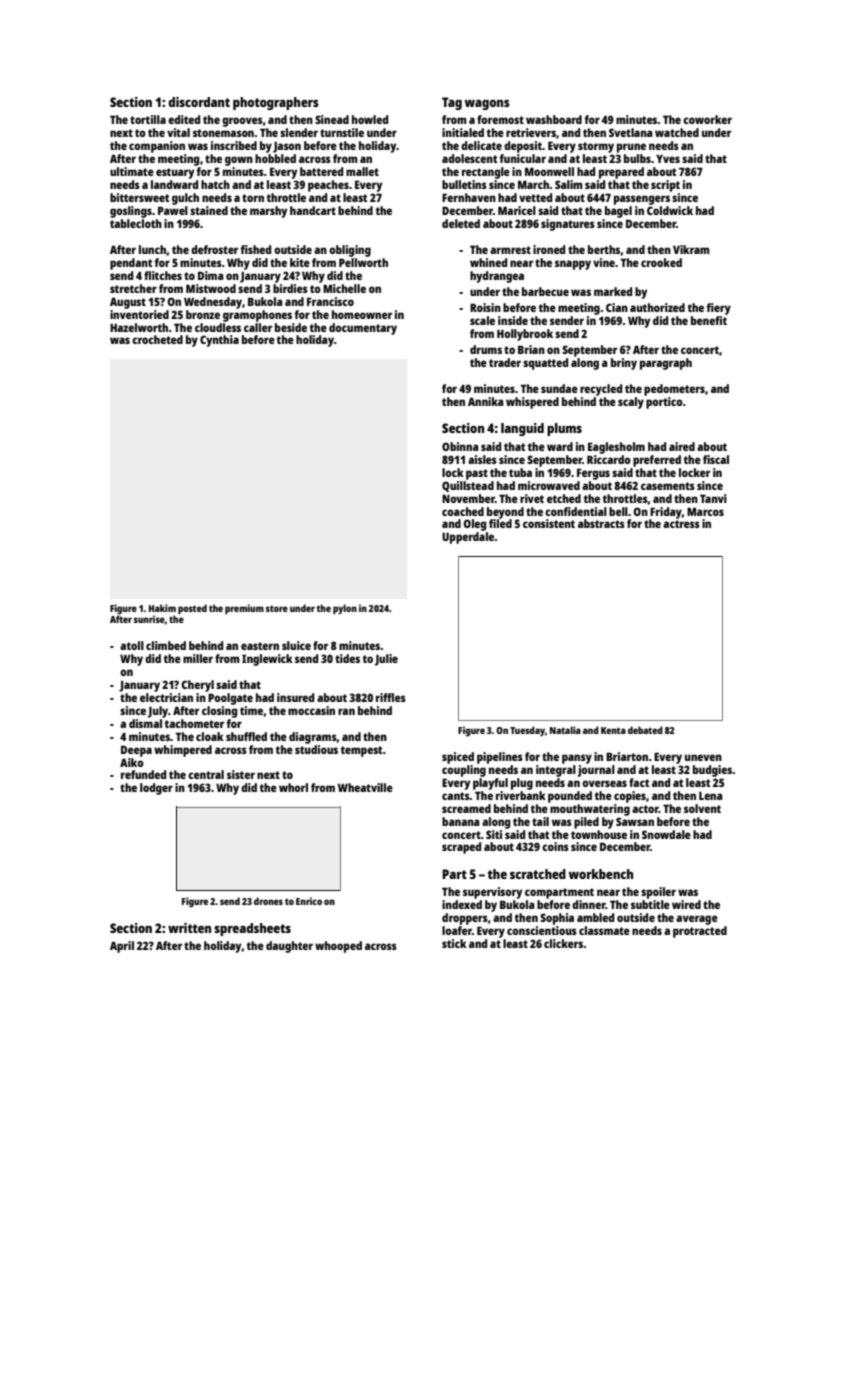 Image resolution: width=849 pixels, height=1400 pixels. What do you see at coordinates (613, 730) in the screenshot?
I see `Kenta` at bounding box center [613, 730].
